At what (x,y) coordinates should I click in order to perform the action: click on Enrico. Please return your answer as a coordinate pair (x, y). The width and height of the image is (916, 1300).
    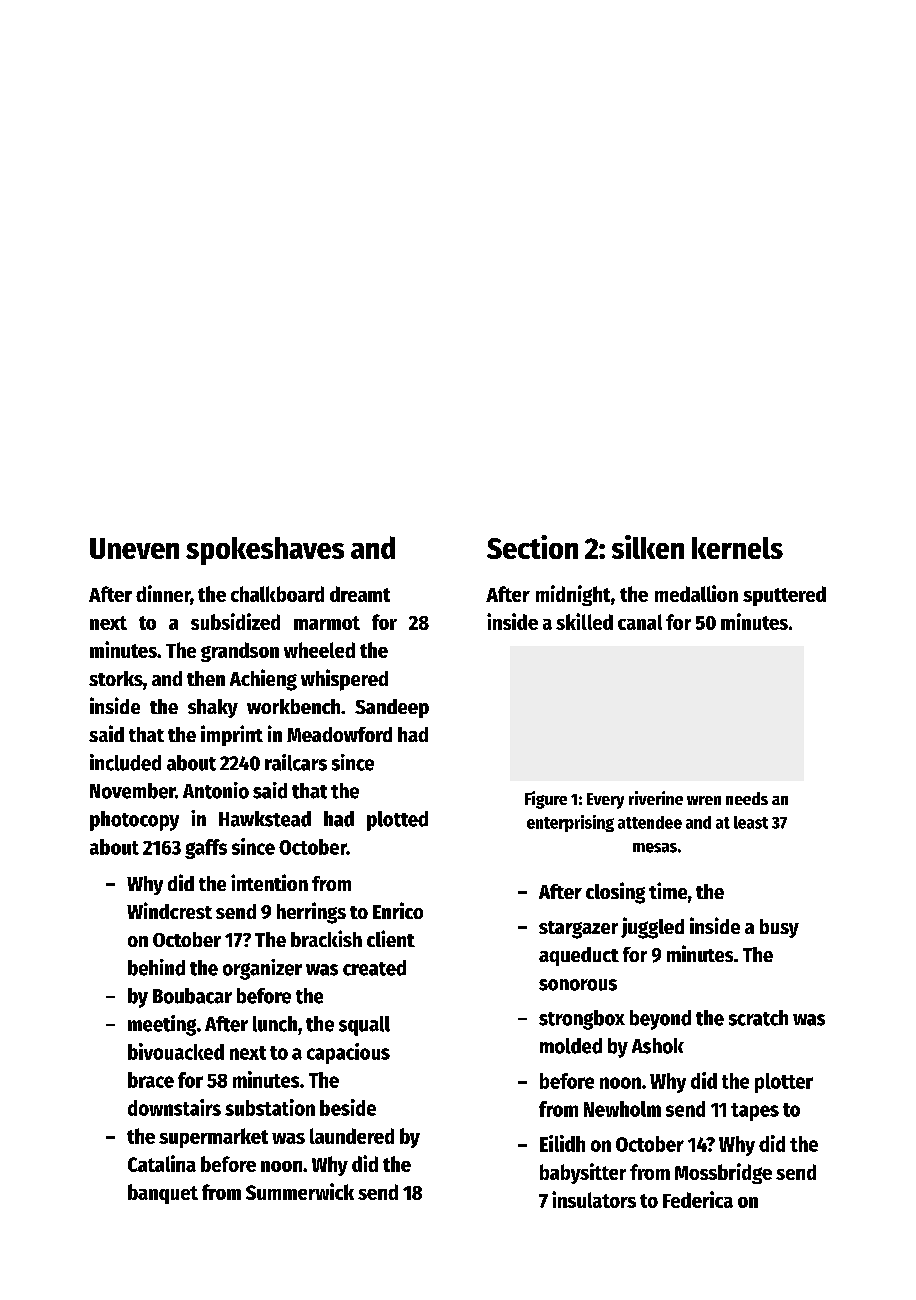
    Looking at the image, I should click on (398, 910).
